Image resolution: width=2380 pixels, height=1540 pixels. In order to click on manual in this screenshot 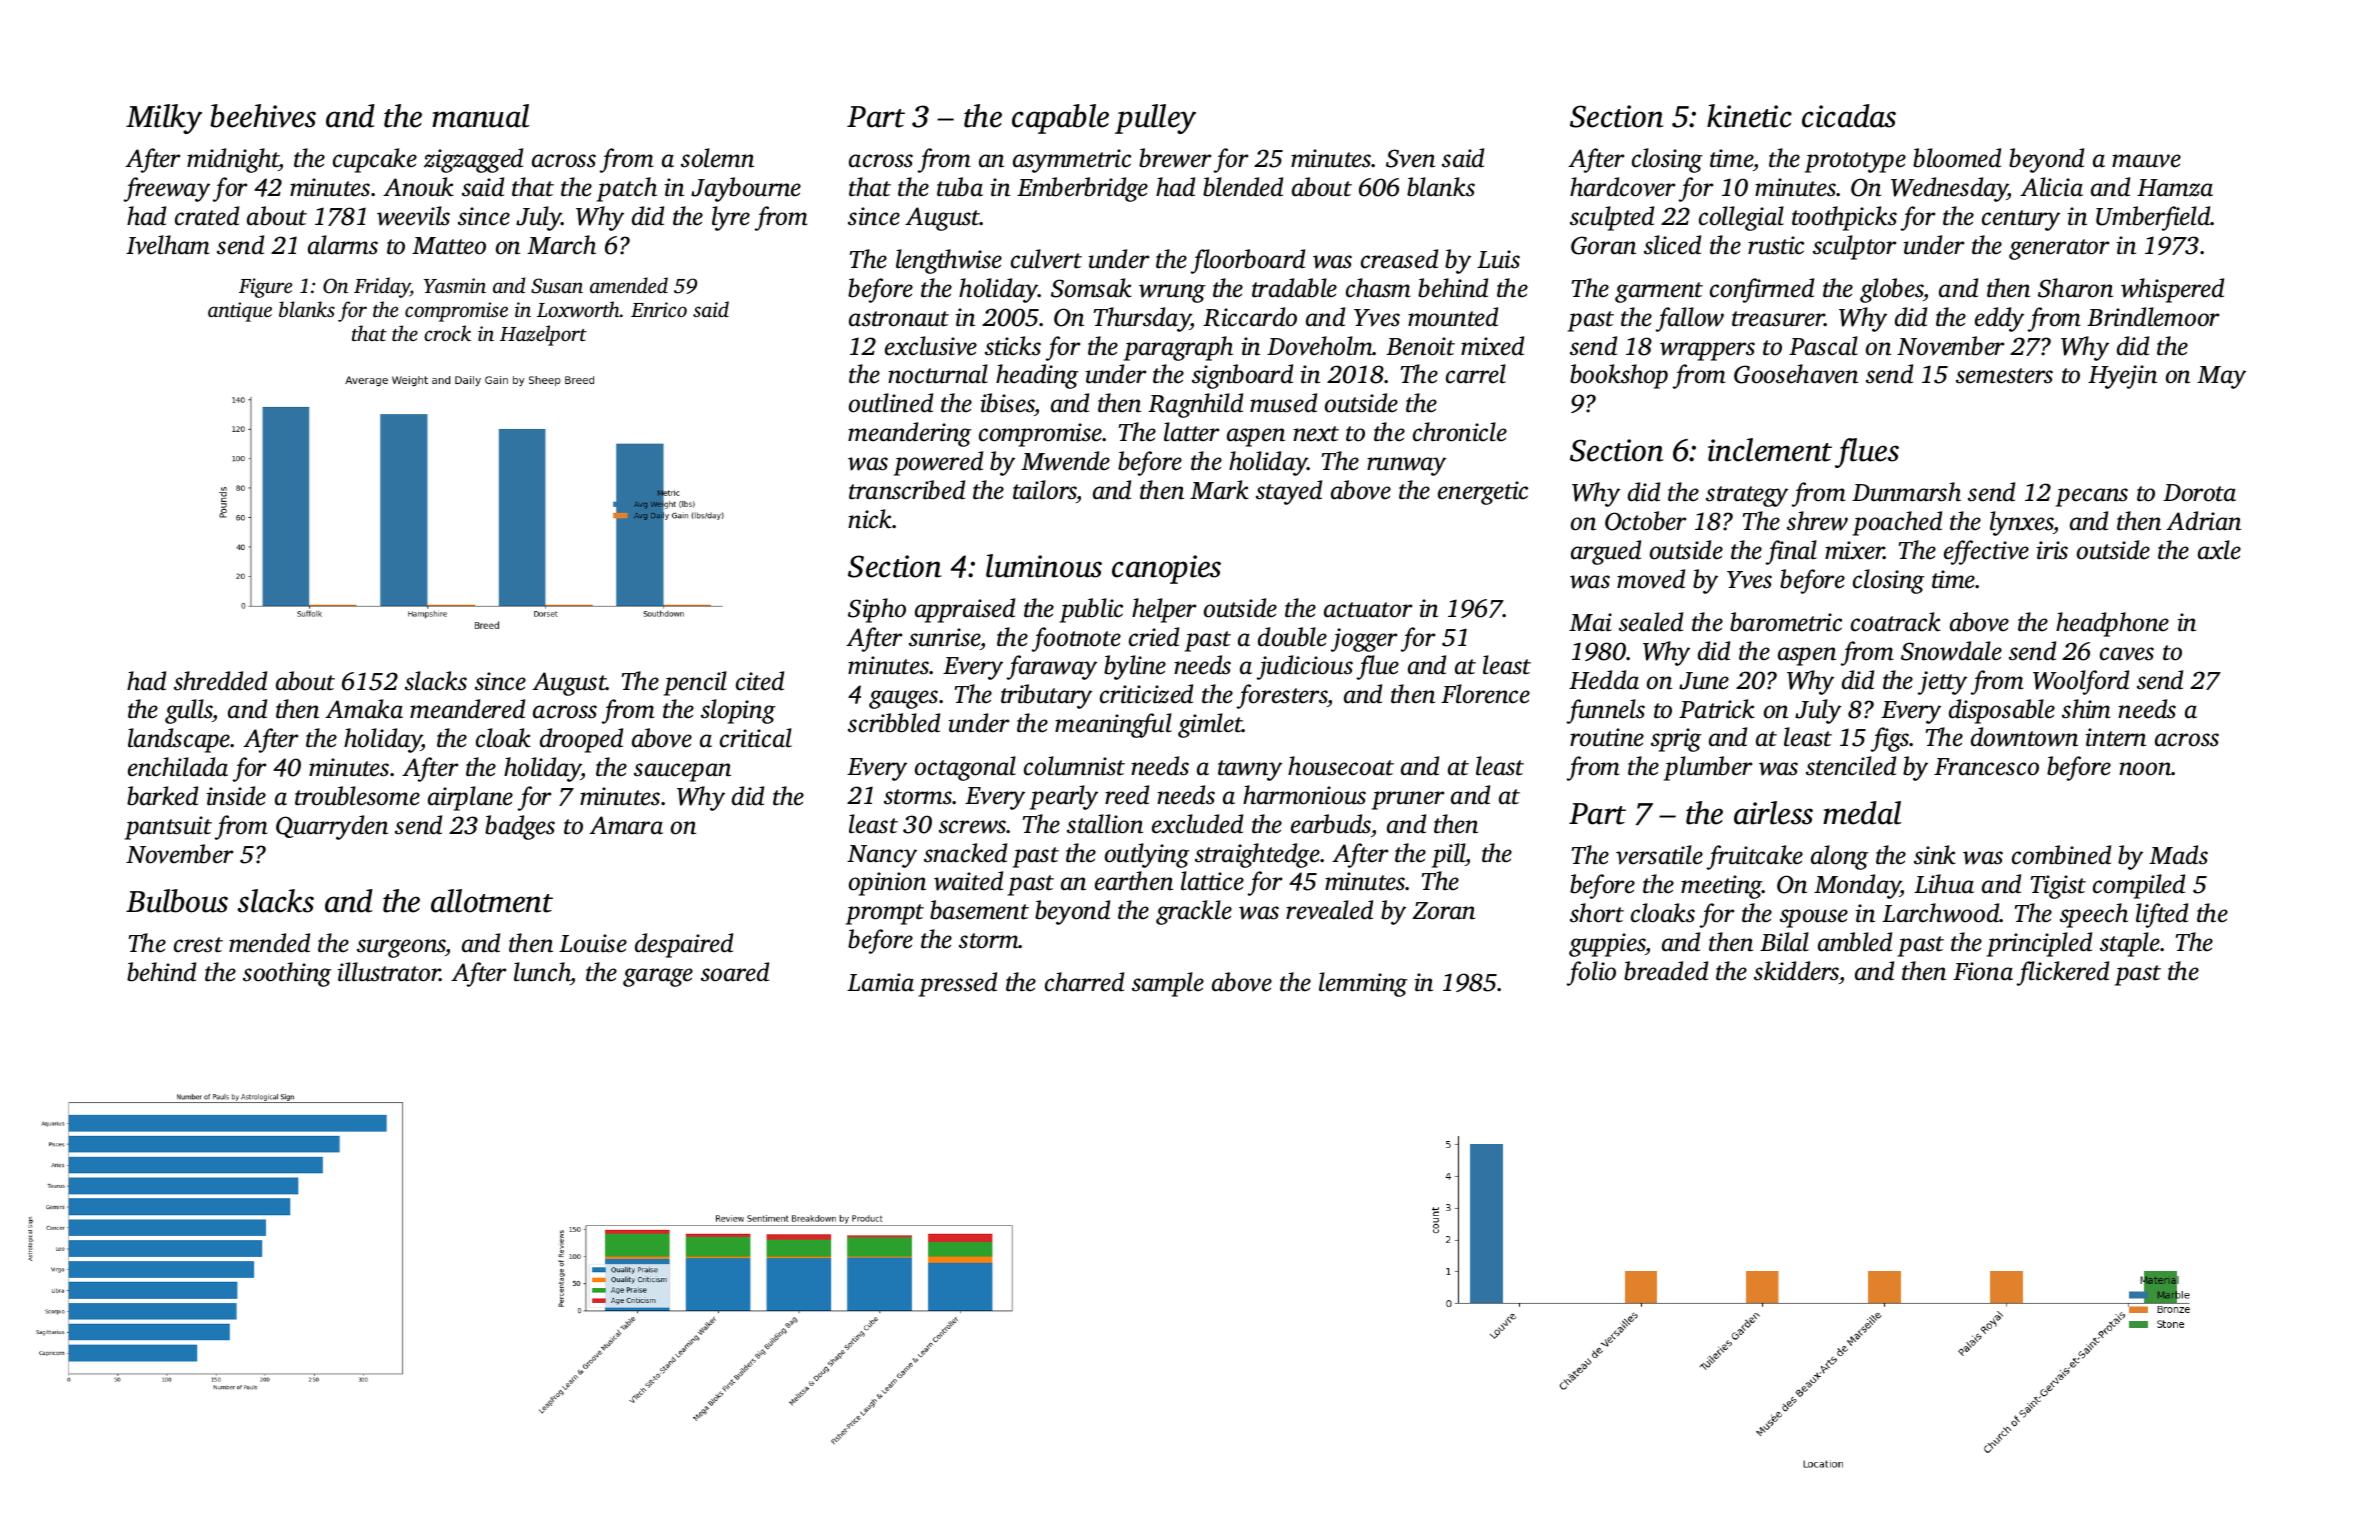, I will do `click(480, 116)`.
